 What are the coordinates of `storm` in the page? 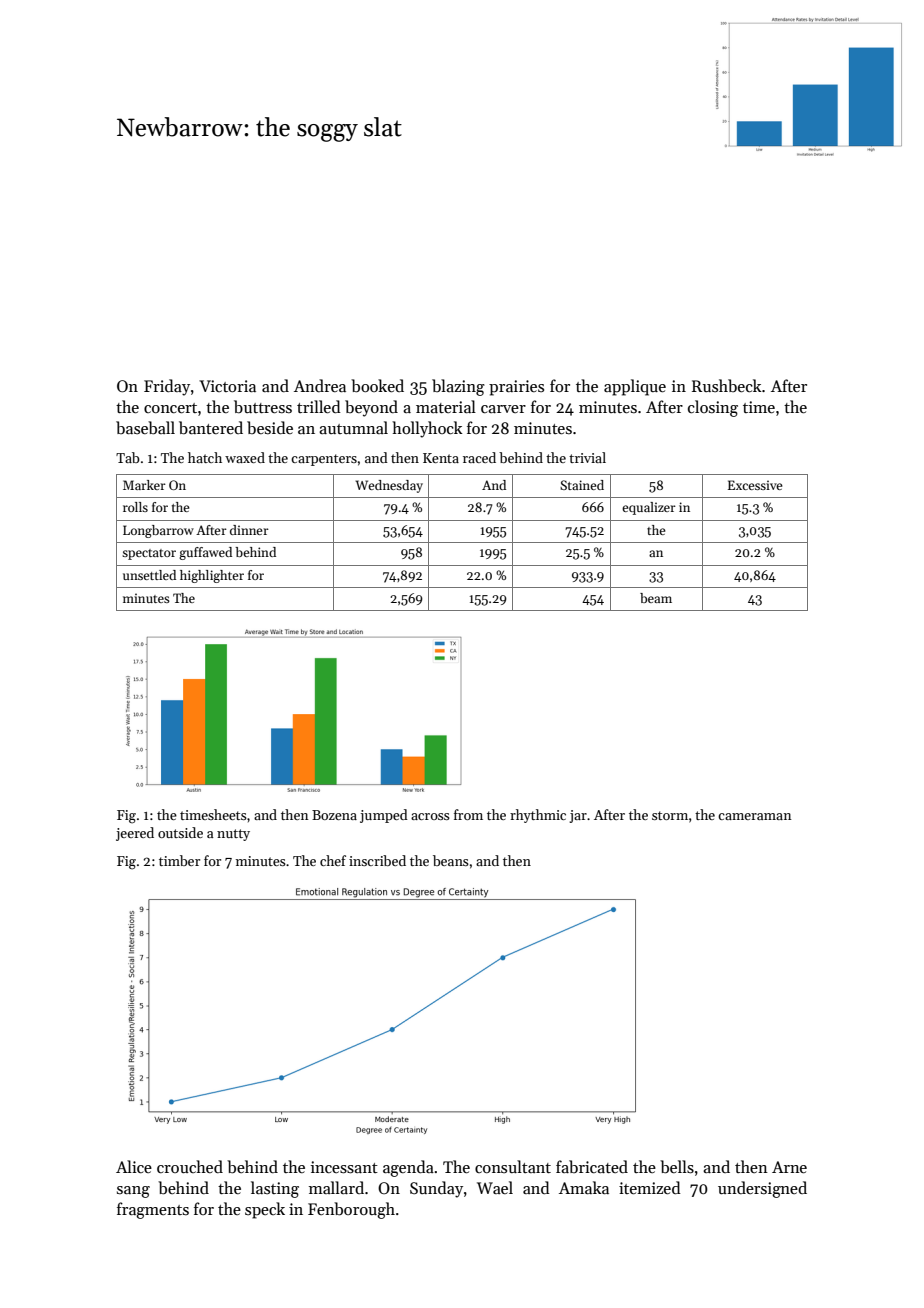 It's located at (670, 815).
